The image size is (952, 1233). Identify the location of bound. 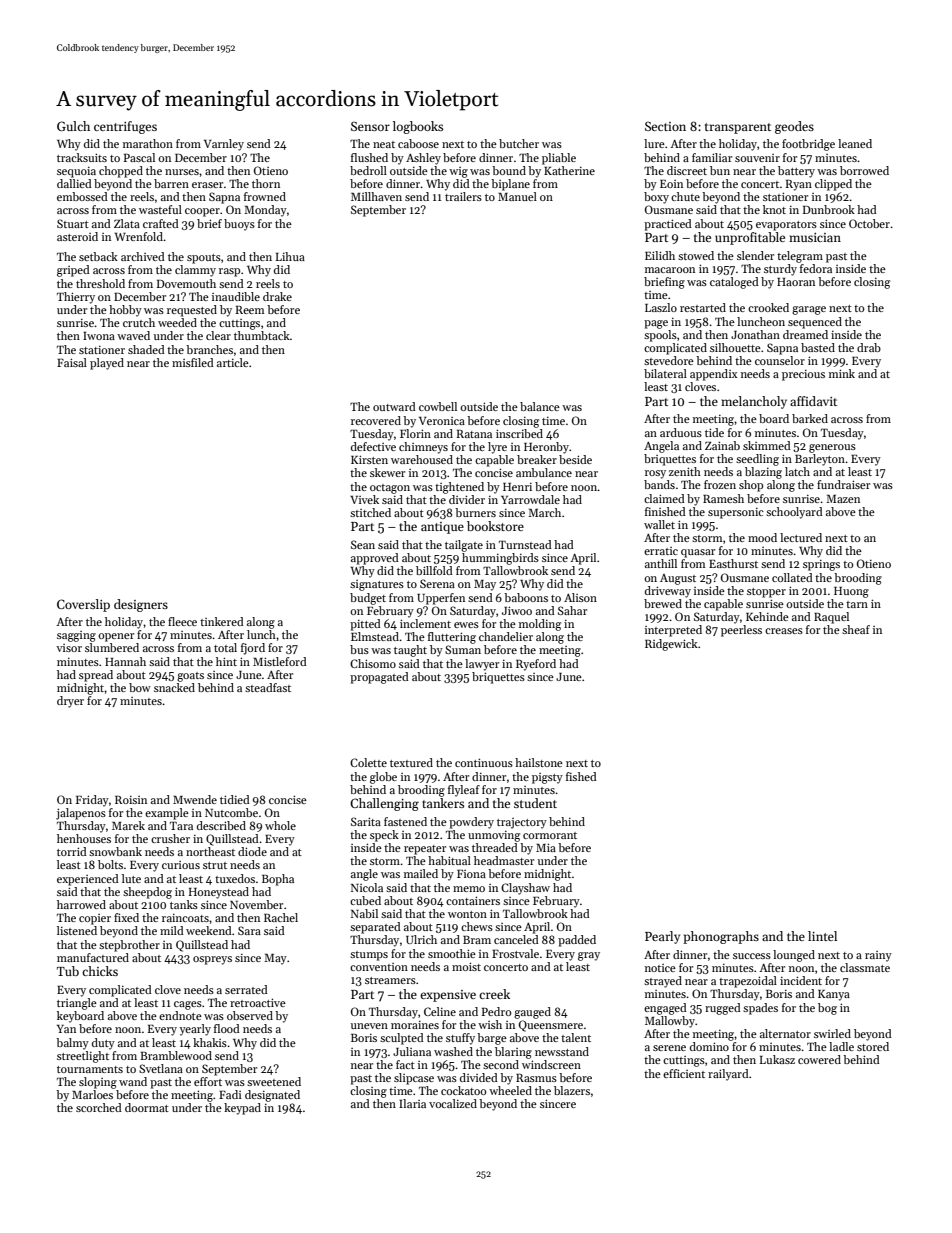
(509, 170).
